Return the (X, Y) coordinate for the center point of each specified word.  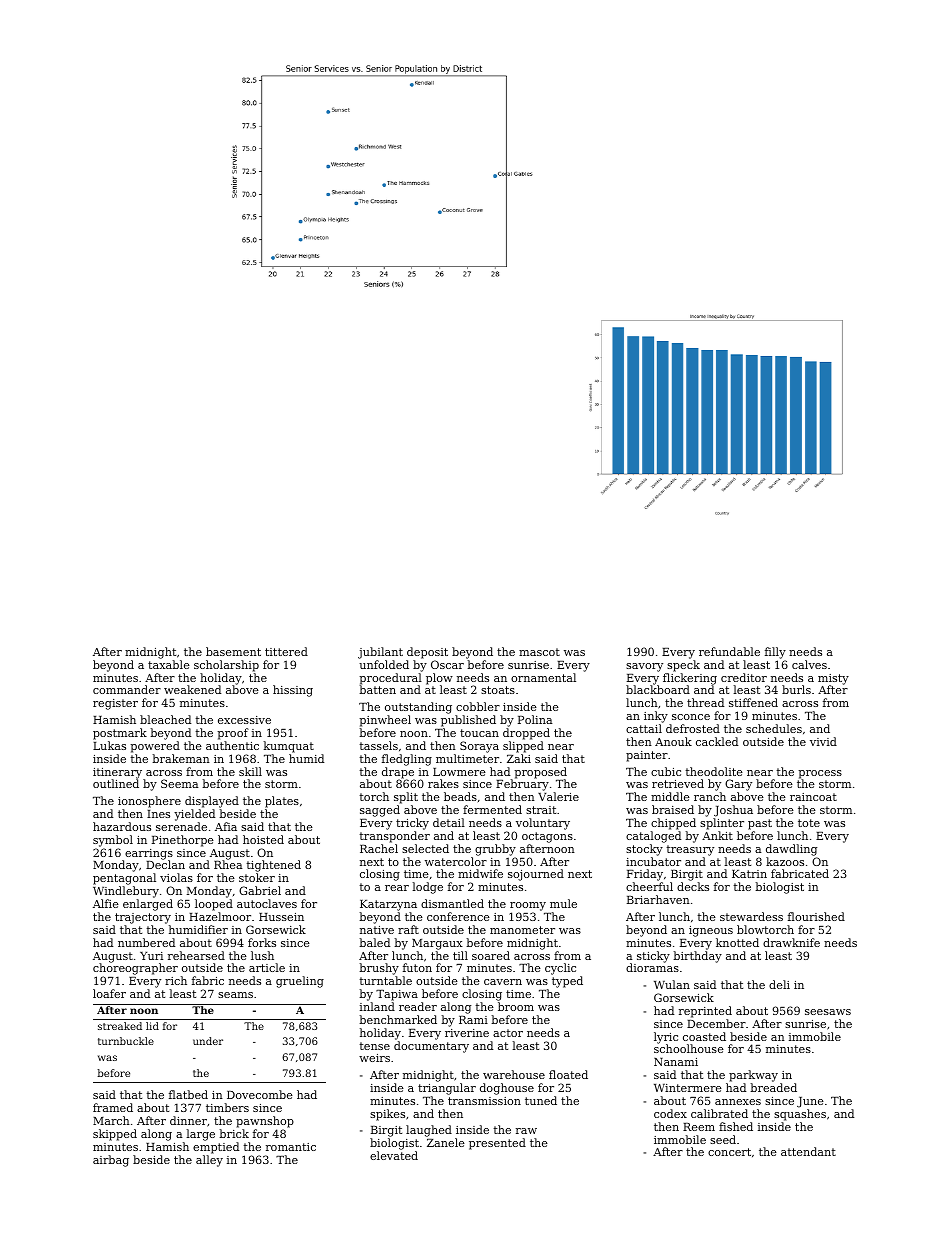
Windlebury (126, 892)
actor (508, 1033)
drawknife (791, 942)
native (377, 930)
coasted (704, 1036)
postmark (120, 734)
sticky (653, 957)
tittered (286, 651)
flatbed (188, 1094)
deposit (427, 653)
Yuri (151, 956)
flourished (816, 916)
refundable (729, 651)
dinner (188, 1120)
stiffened (753, 702)
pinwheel (385, 721)
